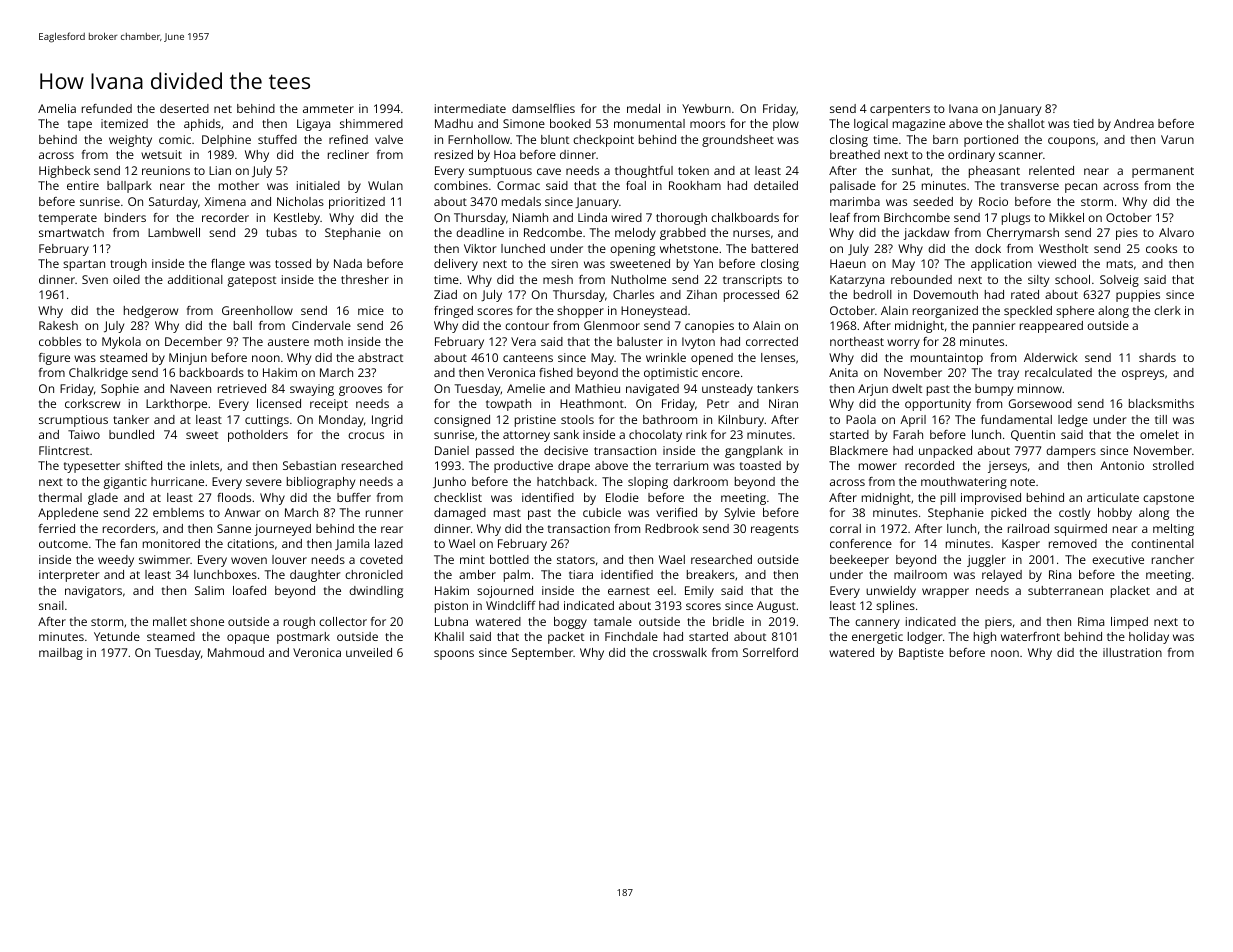 Image resolution: width=1233 pixels, height=952 pixels. Describe the element at coordinates (1030, 186) in the screenshot. I see `transverse` at that location.
